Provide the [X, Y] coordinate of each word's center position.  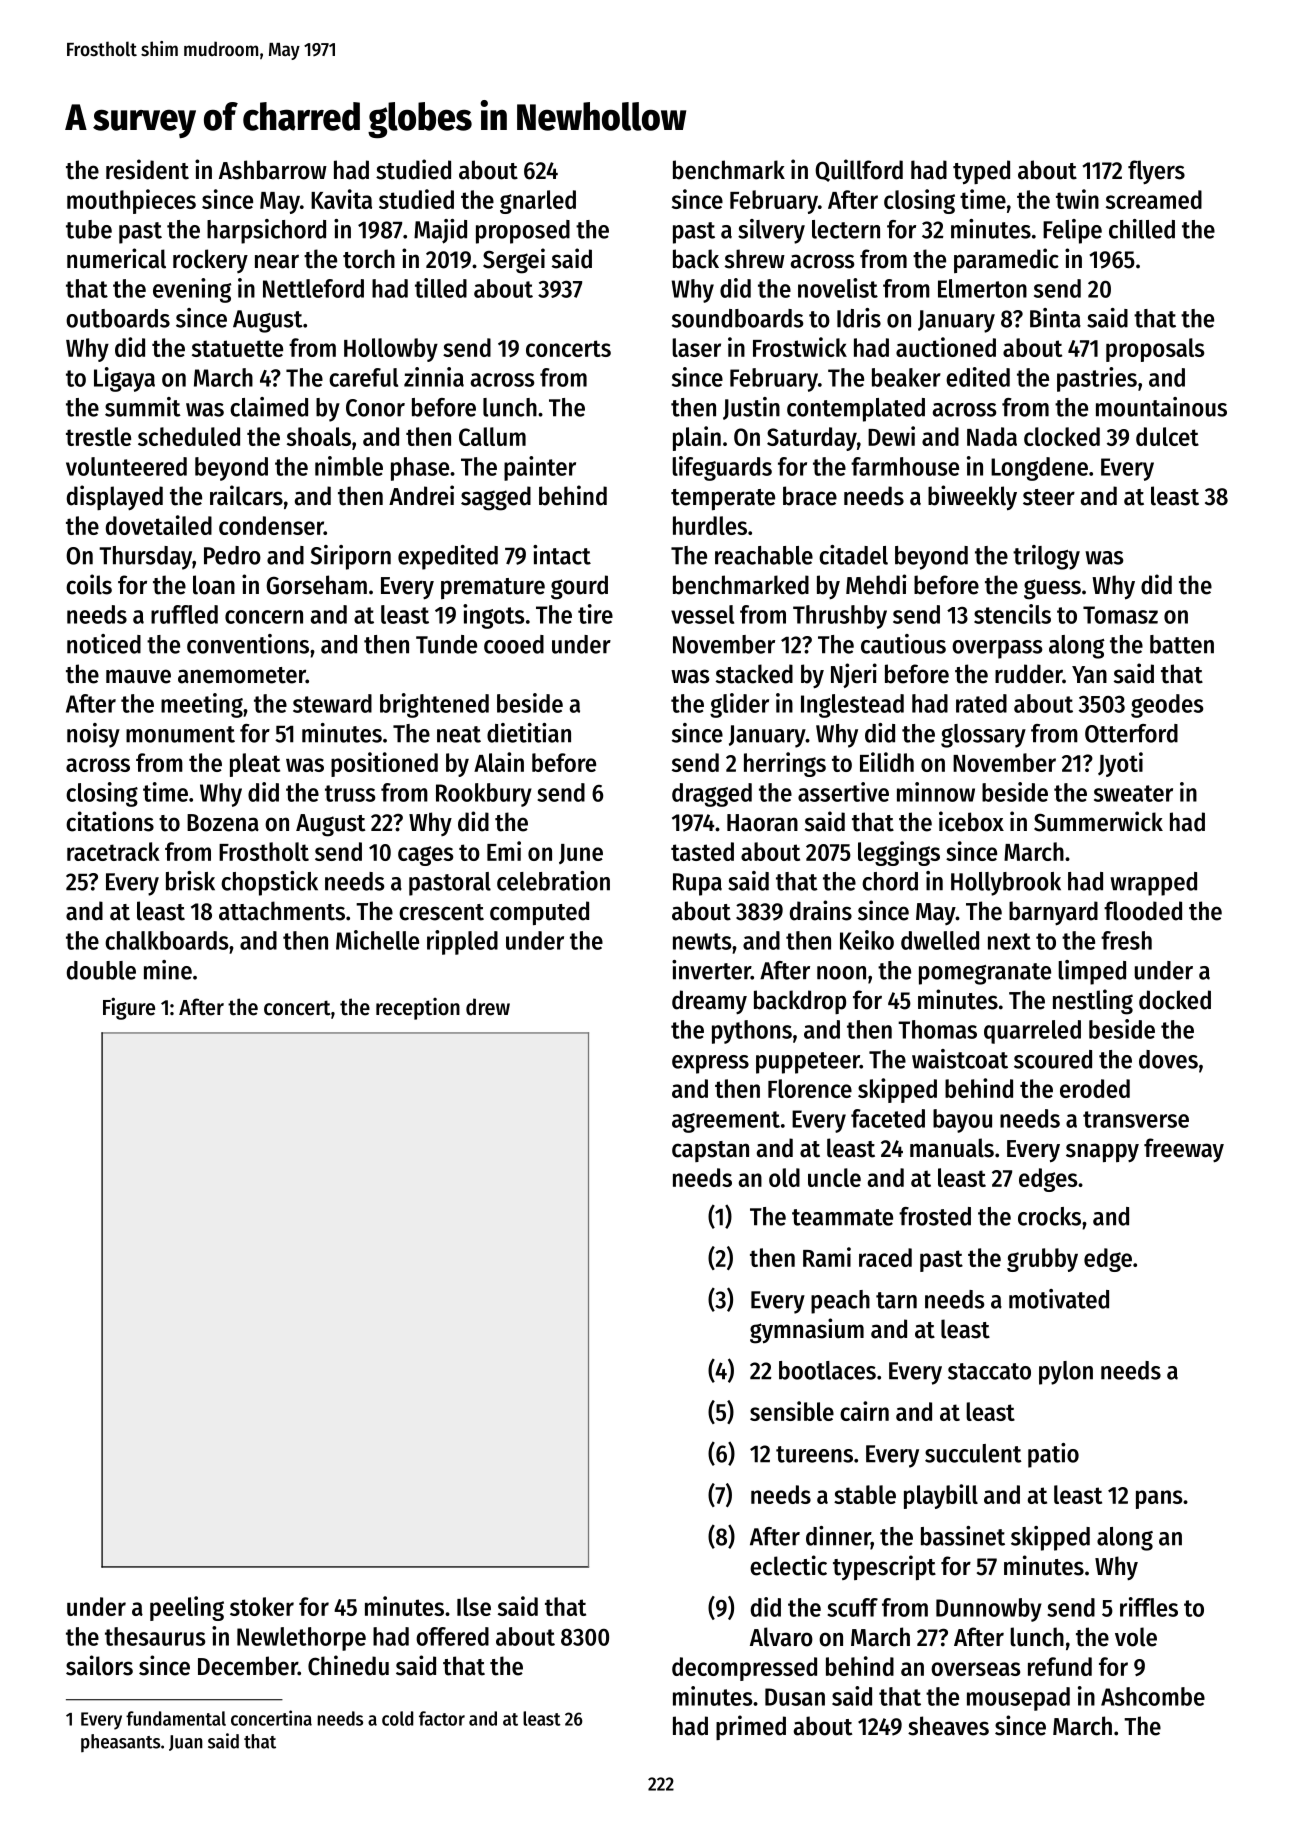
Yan [1089, 675]
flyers [1156, 172]
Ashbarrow [273, 170]
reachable [764, 555]
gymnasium [807, 1331]
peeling [187, 1608]
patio [1053, 1455]
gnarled [538, 202]
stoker [262, 1606]
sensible [792, 1411]
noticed [104, 644]
